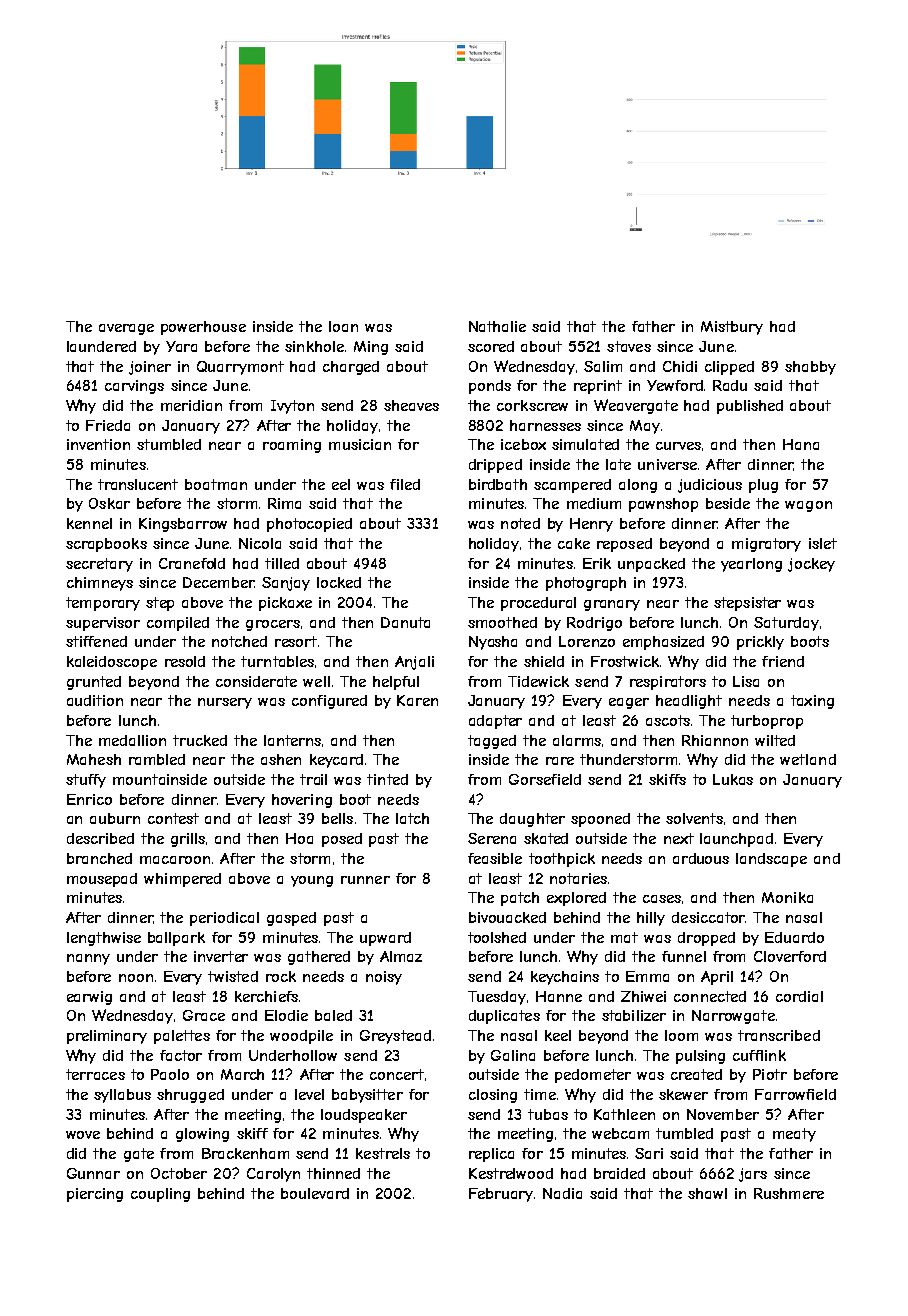 The height and width of the image is (1316, 908). What do you see at coordinates (799, 996) in the image?
I see `cordial` at bounding box center [799, 996].
